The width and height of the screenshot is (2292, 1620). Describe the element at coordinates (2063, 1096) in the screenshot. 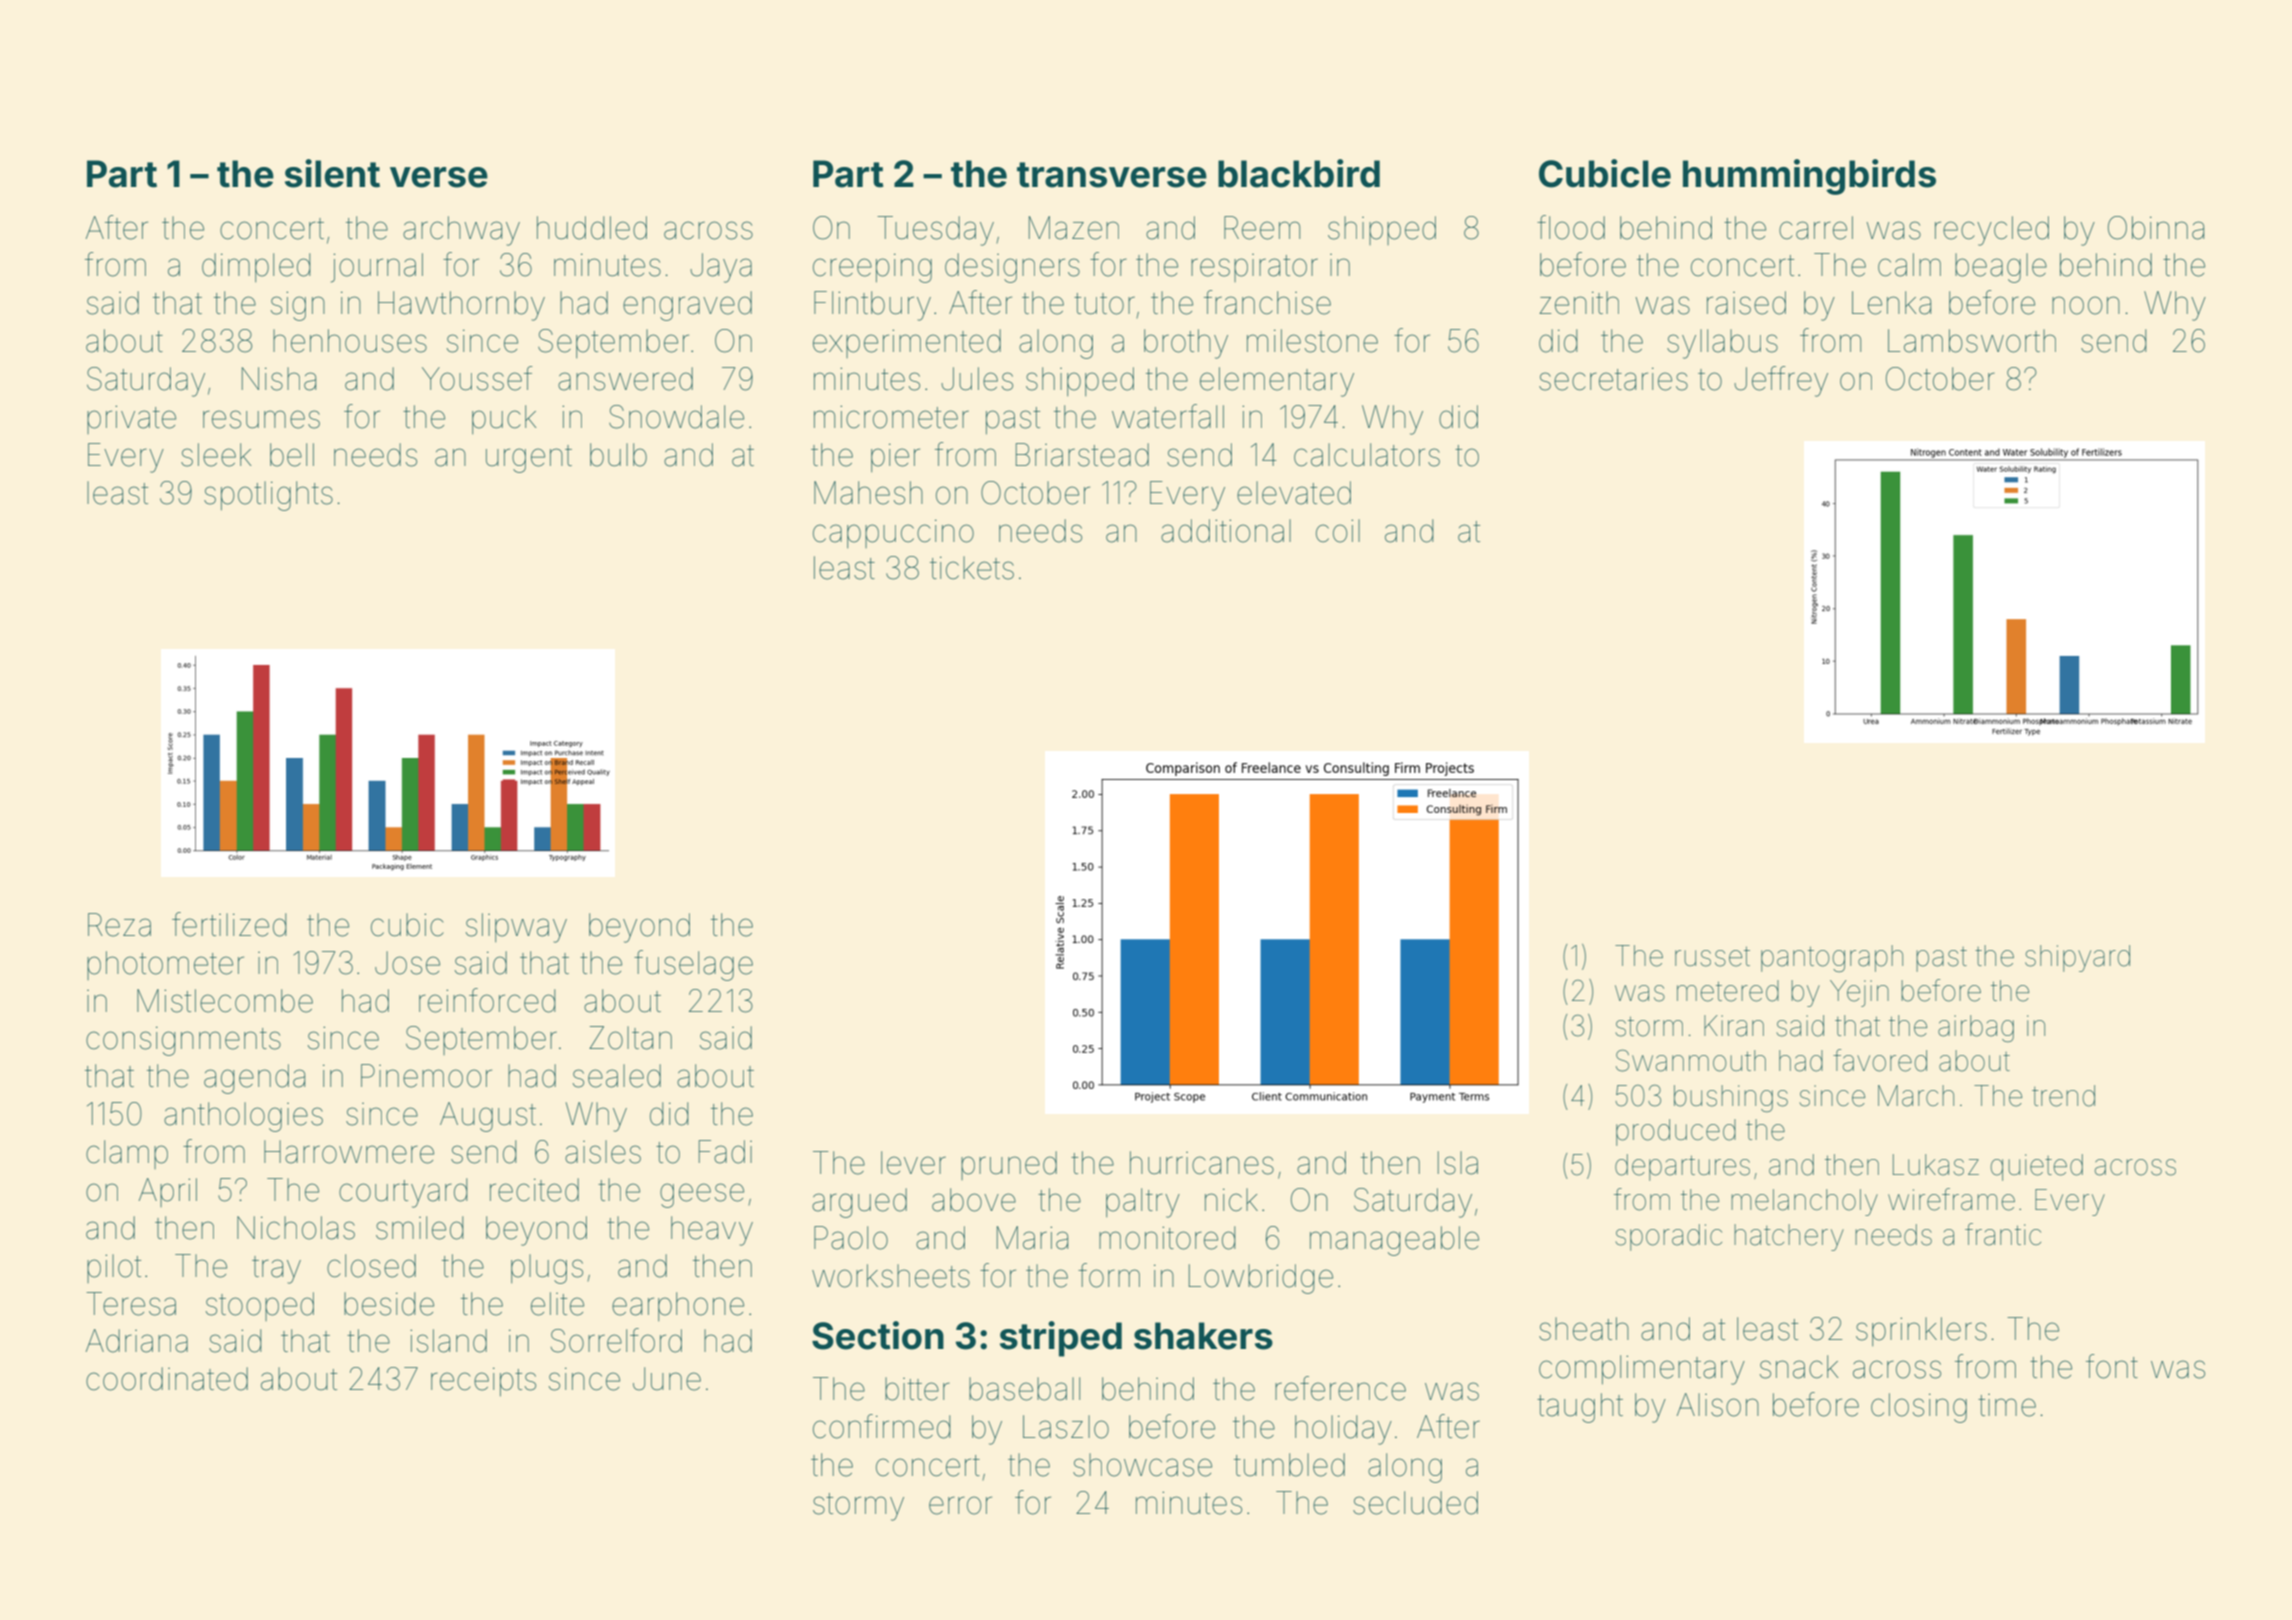

I see `trend` at that location.
